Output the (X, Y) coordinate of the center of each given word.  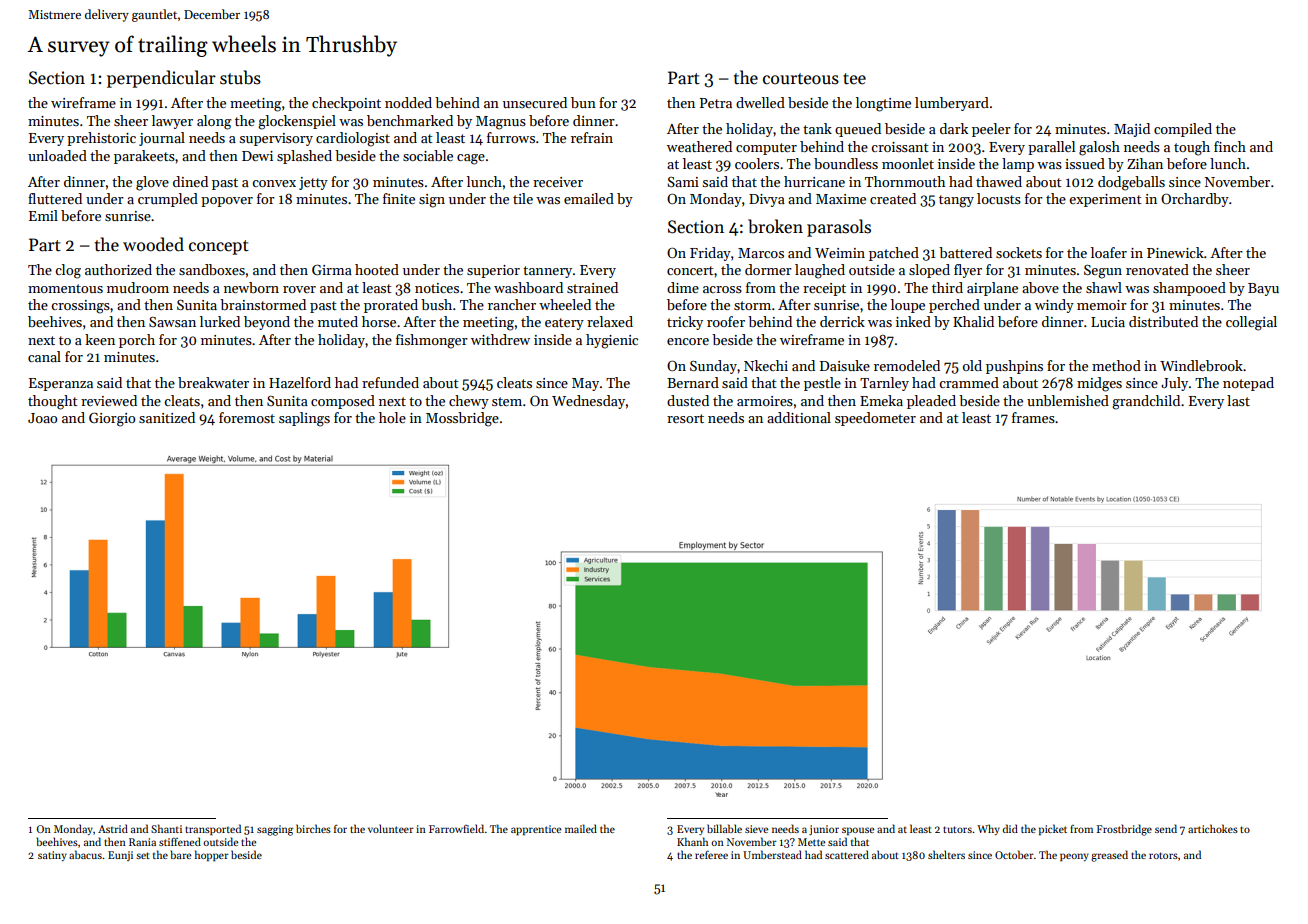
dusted (688, 400)
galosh (1099, 148)
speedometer (875, 419)
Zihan (1145, 163)
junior (824, 830)
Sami (683, 182)
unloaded (57, 155)
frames (1033, 417)
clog (68, 271)
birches (313, 828)
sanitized (167, 417)
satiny (52, 856)
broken (775, 226)
